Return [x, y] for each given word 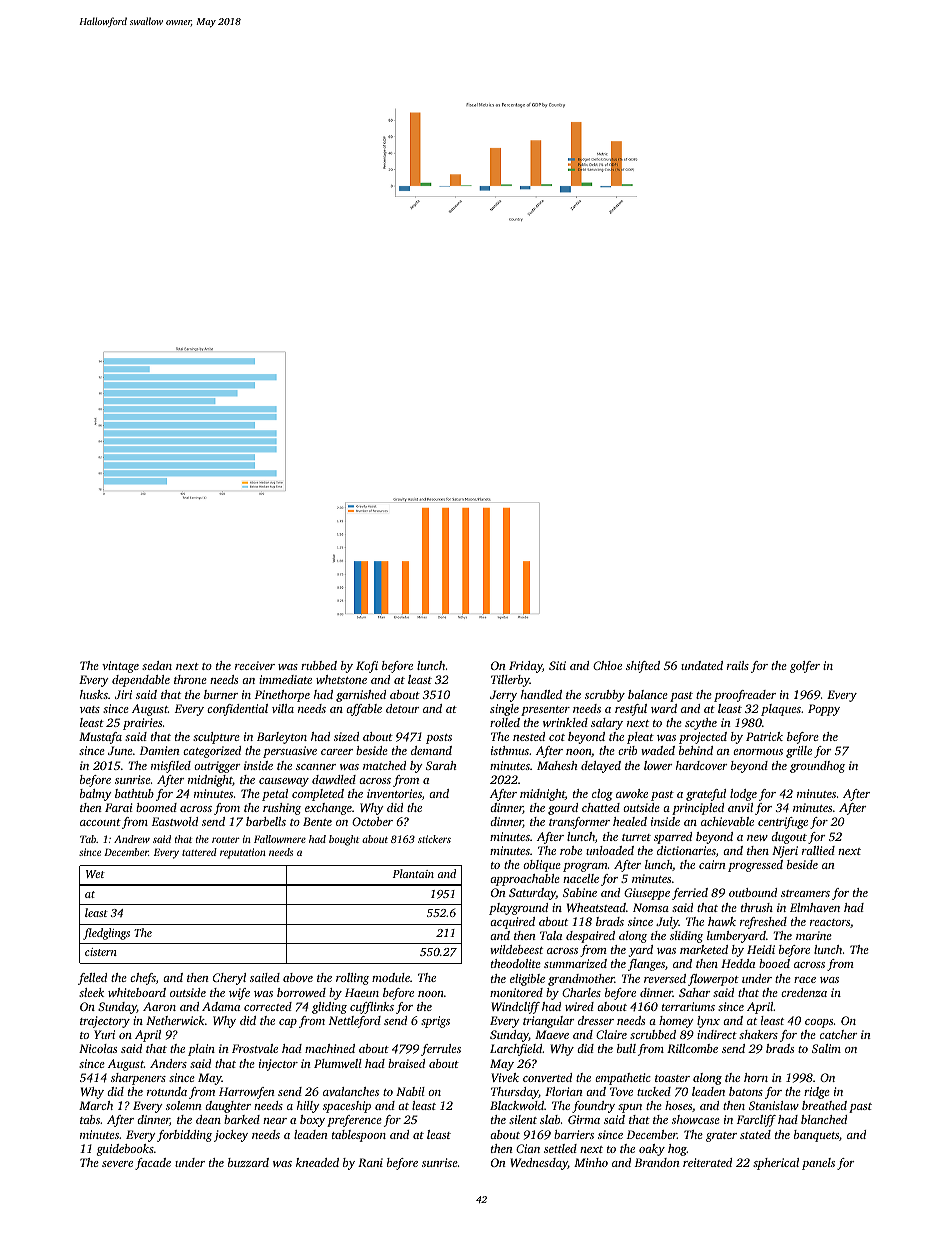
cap [288, 1023]
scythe [701, 724]
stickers [434, 839]
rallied [818, 850]
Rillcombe [692, 1048]
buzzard [248, 1162]
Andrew [132, 839]
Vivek [505, 1077]
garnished [361, 696]
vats [90, 709]
